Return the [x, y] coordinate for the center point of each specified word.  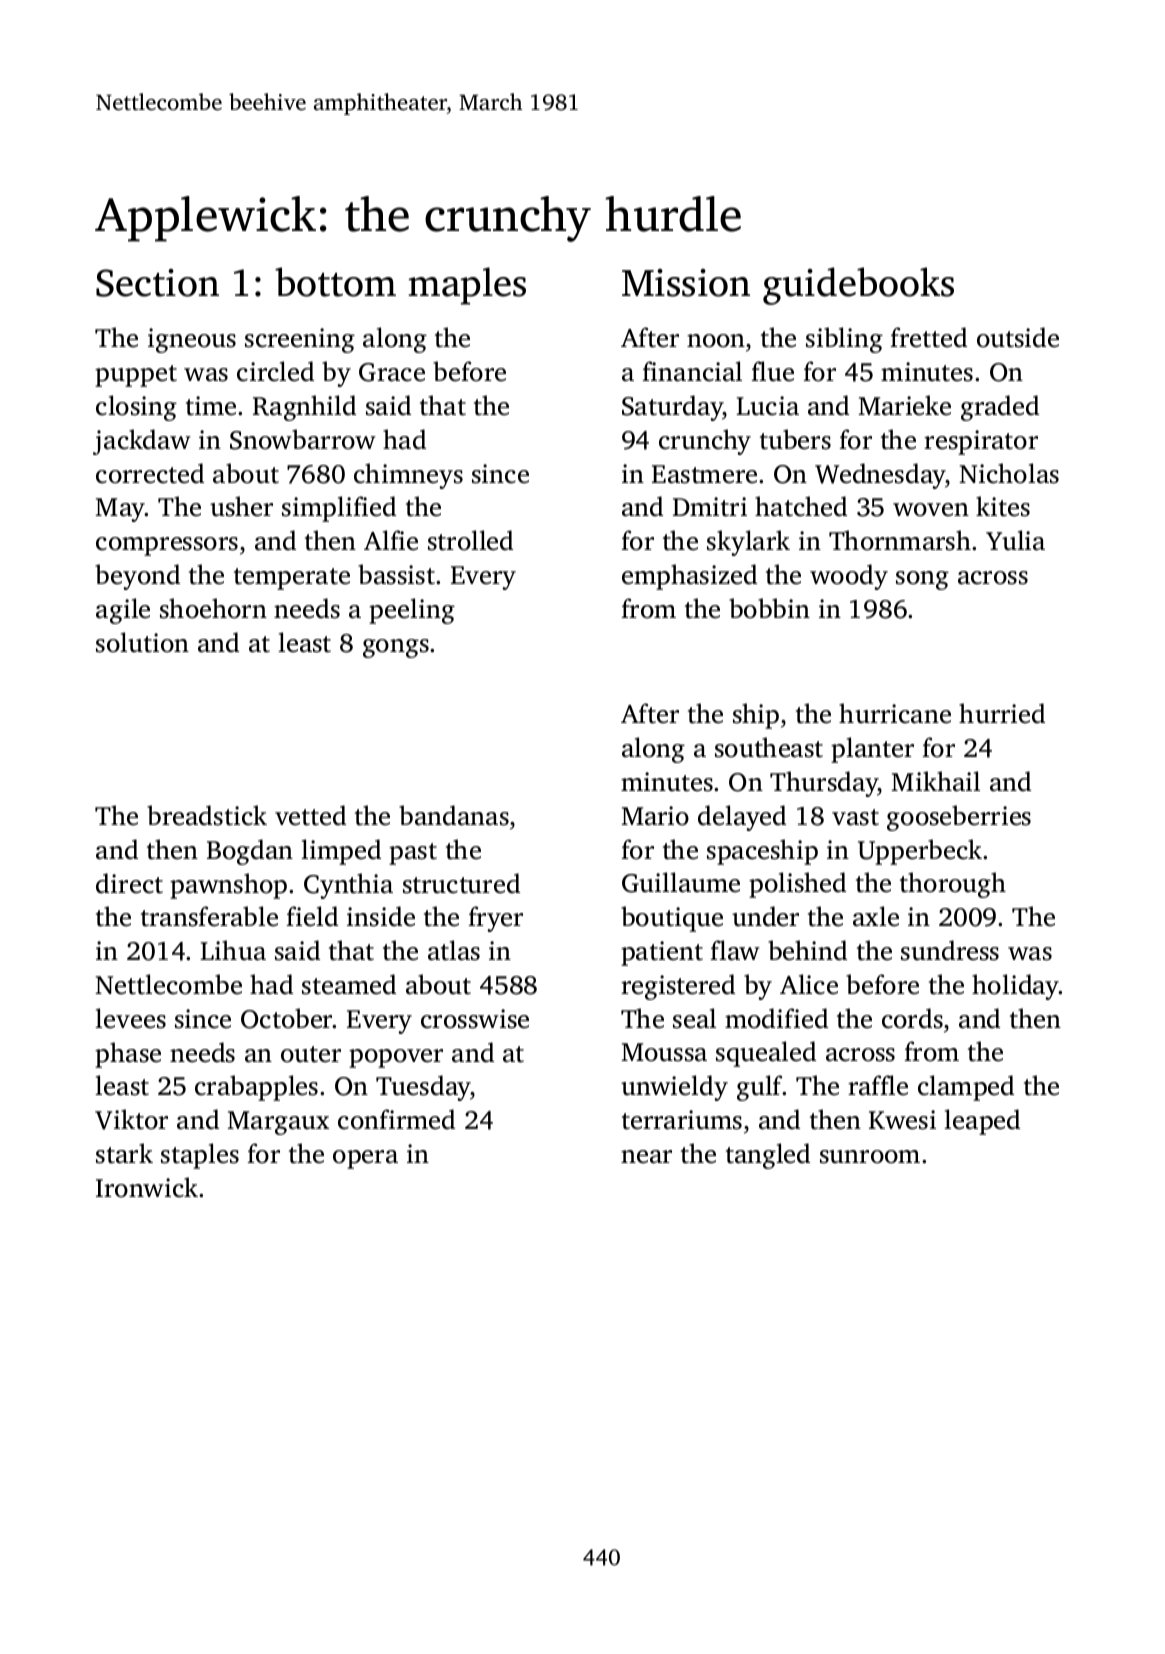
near [646, 1157]
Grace [392, 372]
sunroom [870, 1157]
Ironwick [147, 1187]
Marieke [905, 405]
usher [241, 506]
